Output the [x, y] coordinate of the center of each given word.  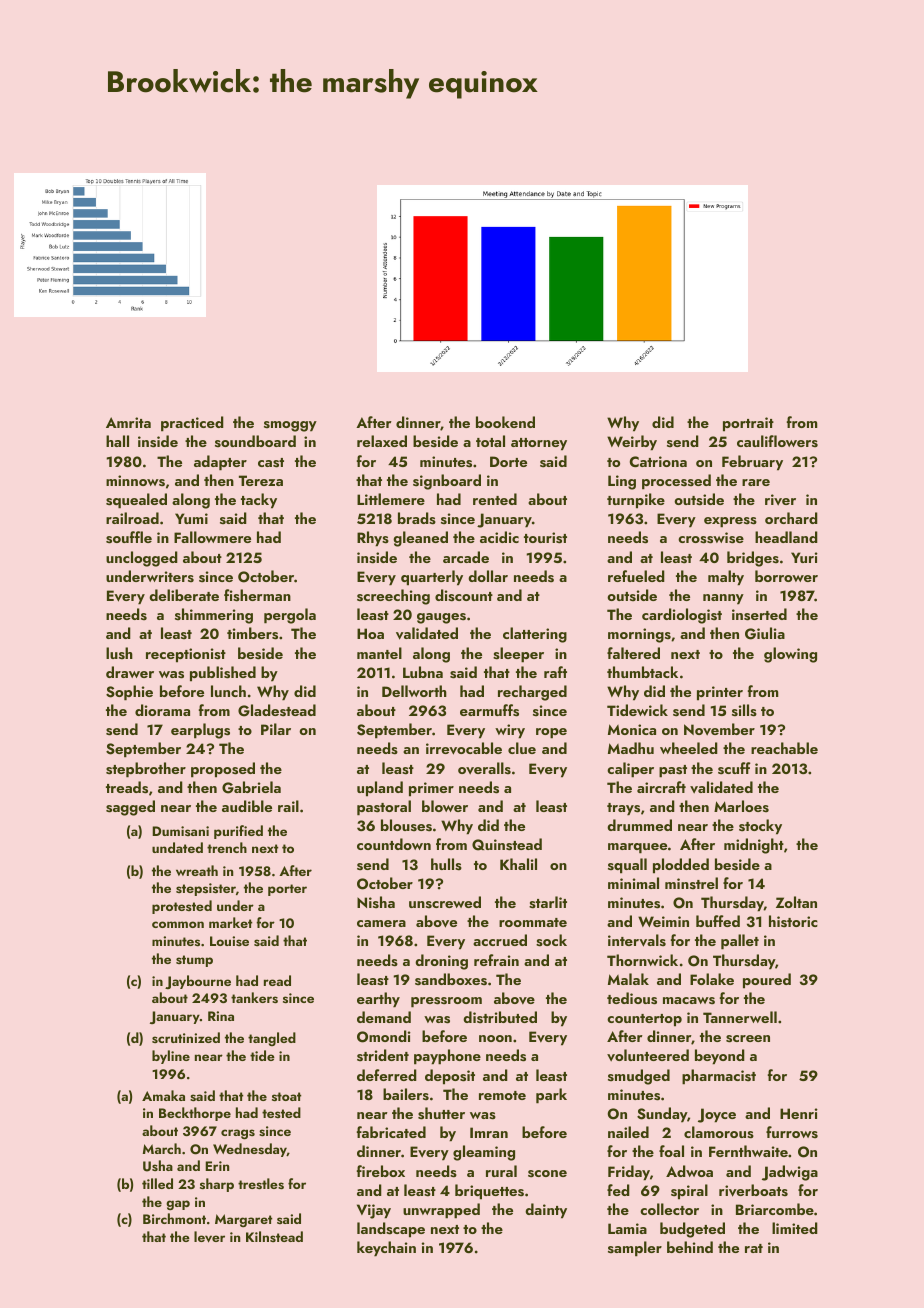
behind [690, 1247]
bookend [505, 422]
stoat [286, 1096]
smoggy [290, 426]
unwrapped [441, 1211]
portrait [748, 424]
